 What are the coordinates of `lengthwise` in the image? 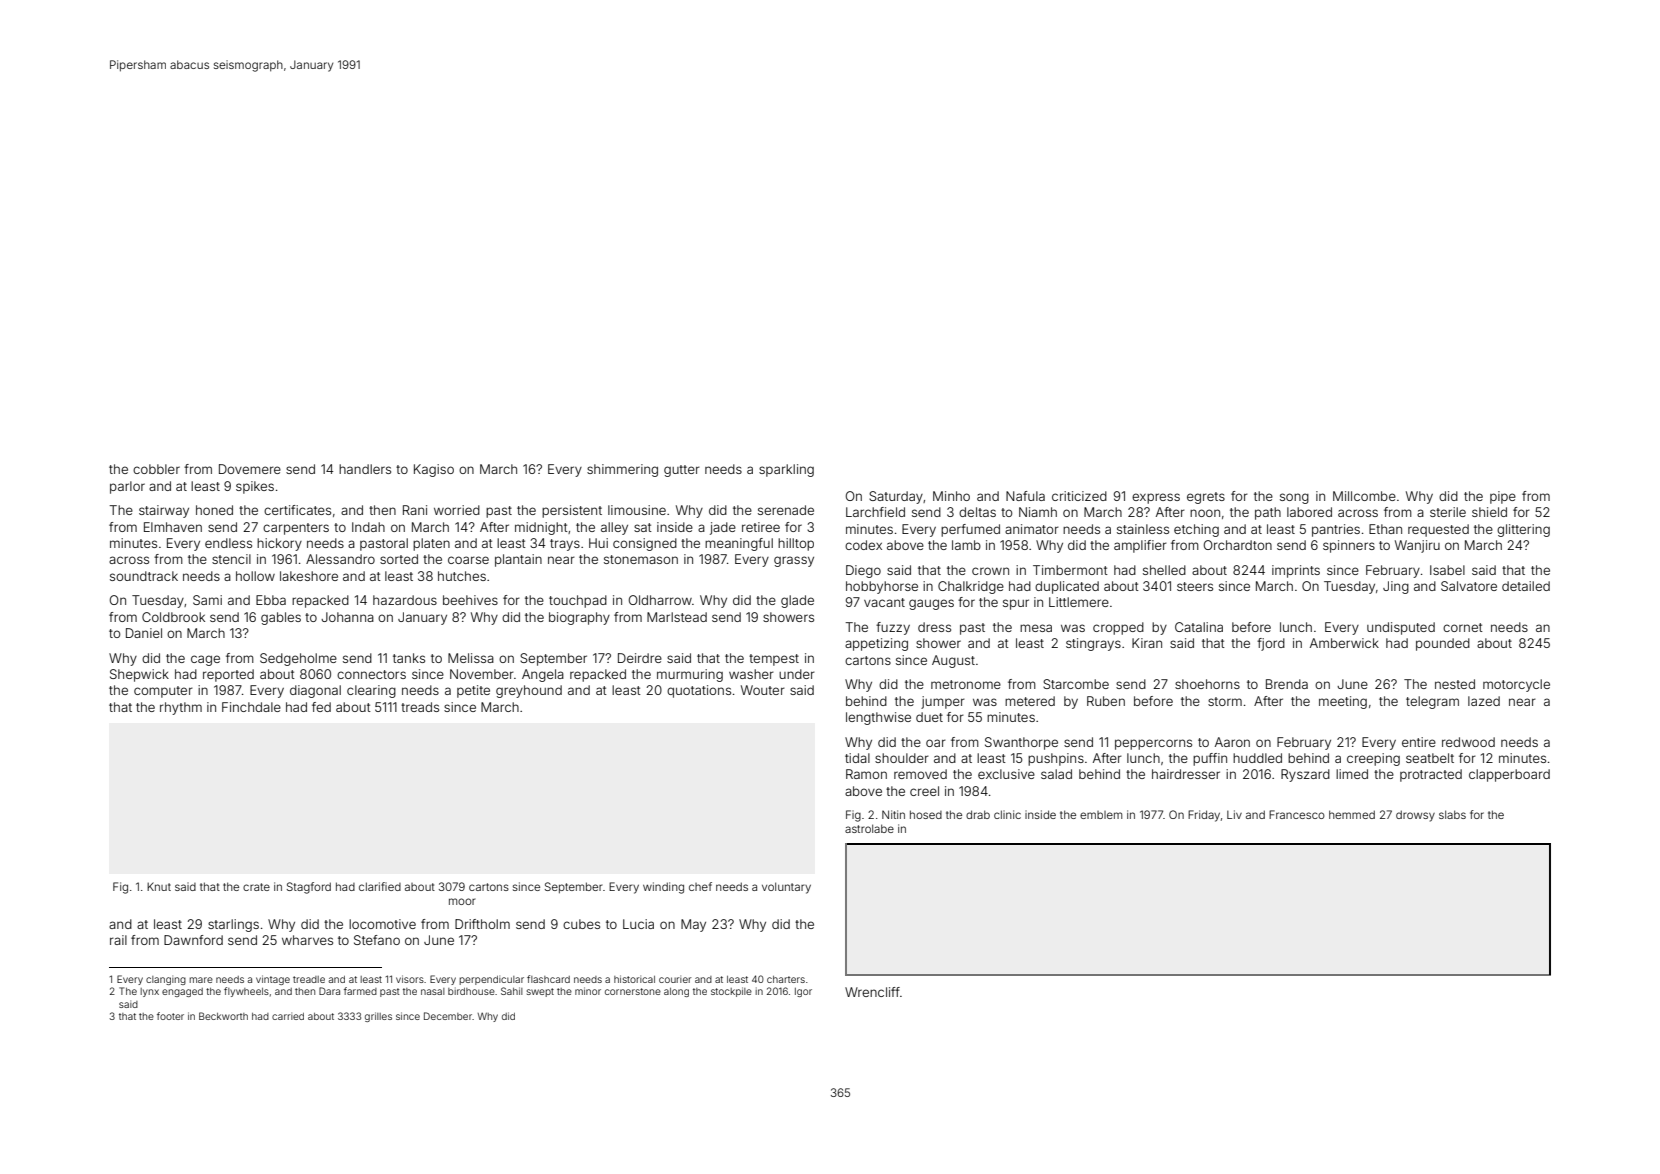 It's located at (878, 718).
